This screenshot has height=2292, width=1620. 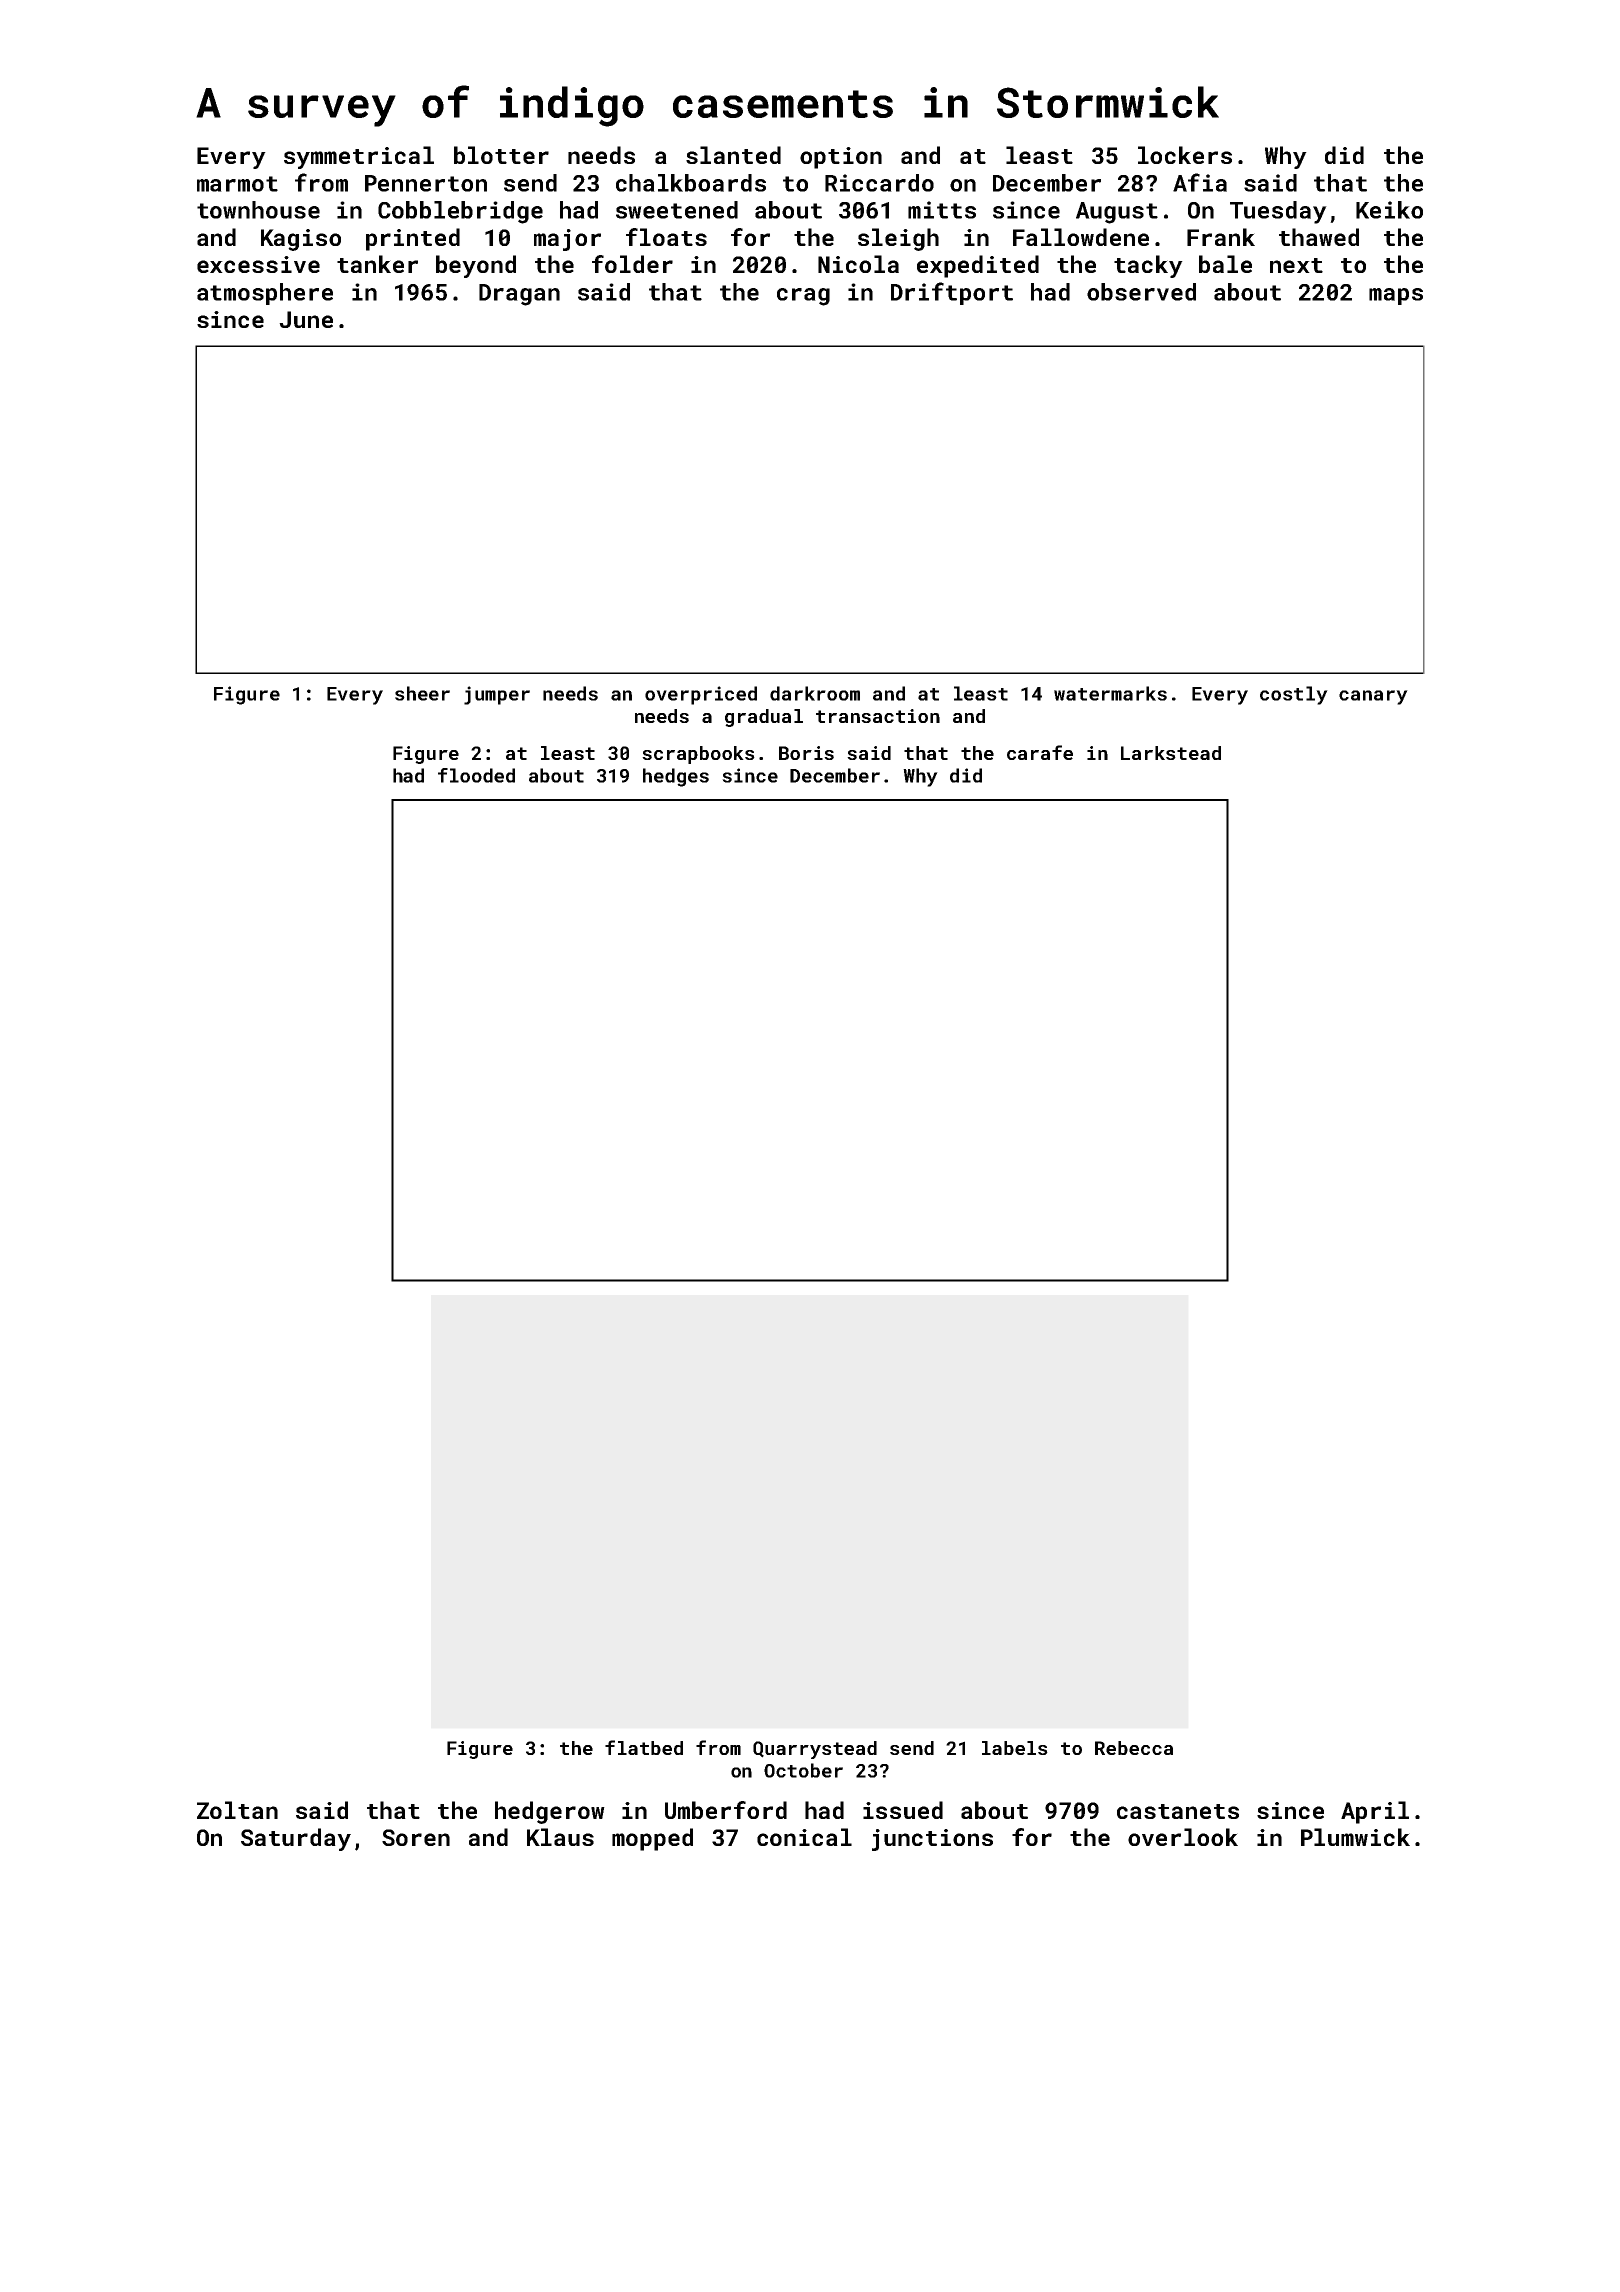 What do you see at coordinates (1185, 155) in the screenshot?
I see `lockers` at bounding box center [1185, 155].
